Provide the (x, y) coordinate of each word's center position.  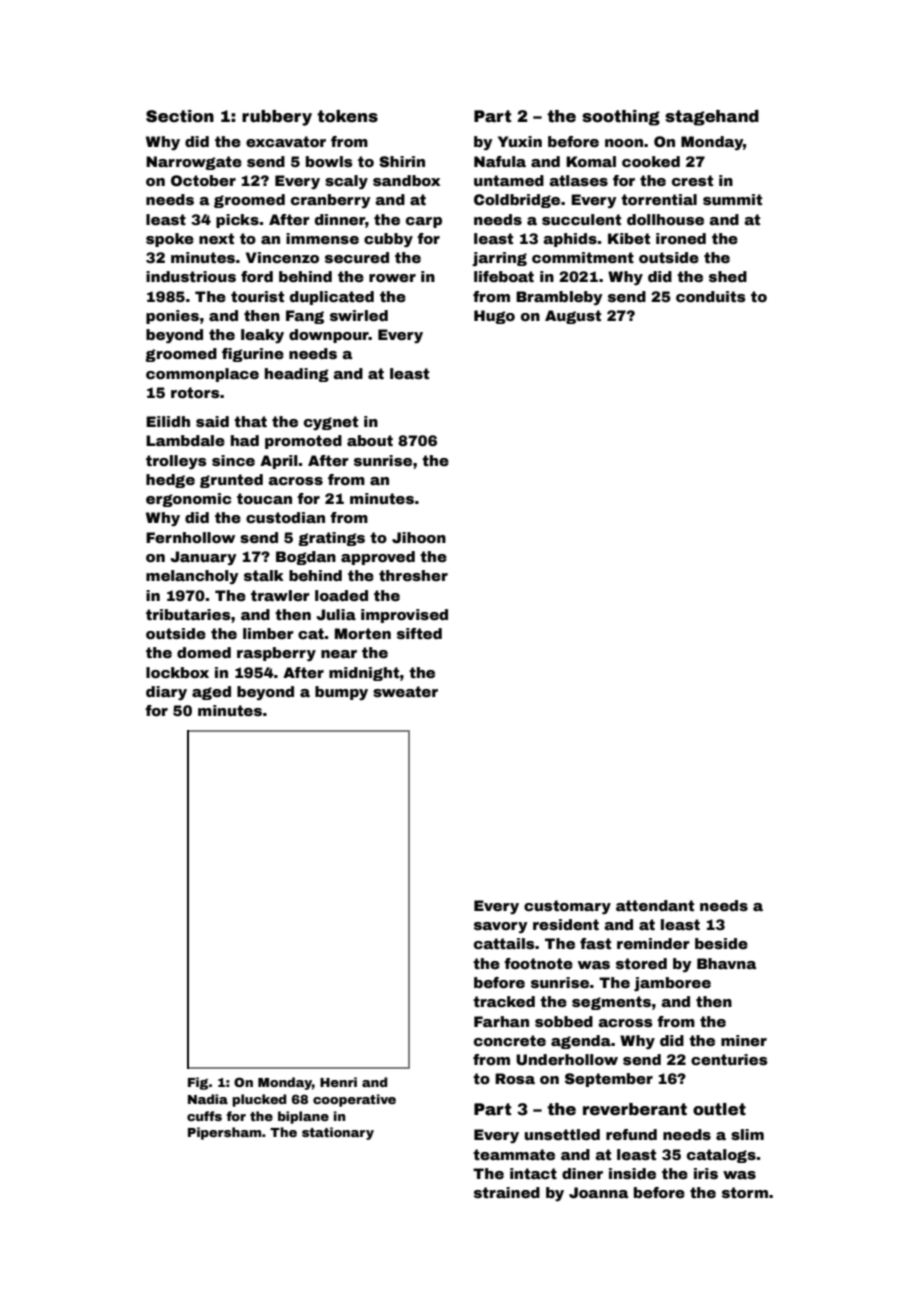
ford (257, 276)
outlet (719, 1109)
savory (501, 928)
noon (624, 143)
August (573, 317)
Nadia (208, 1099)
